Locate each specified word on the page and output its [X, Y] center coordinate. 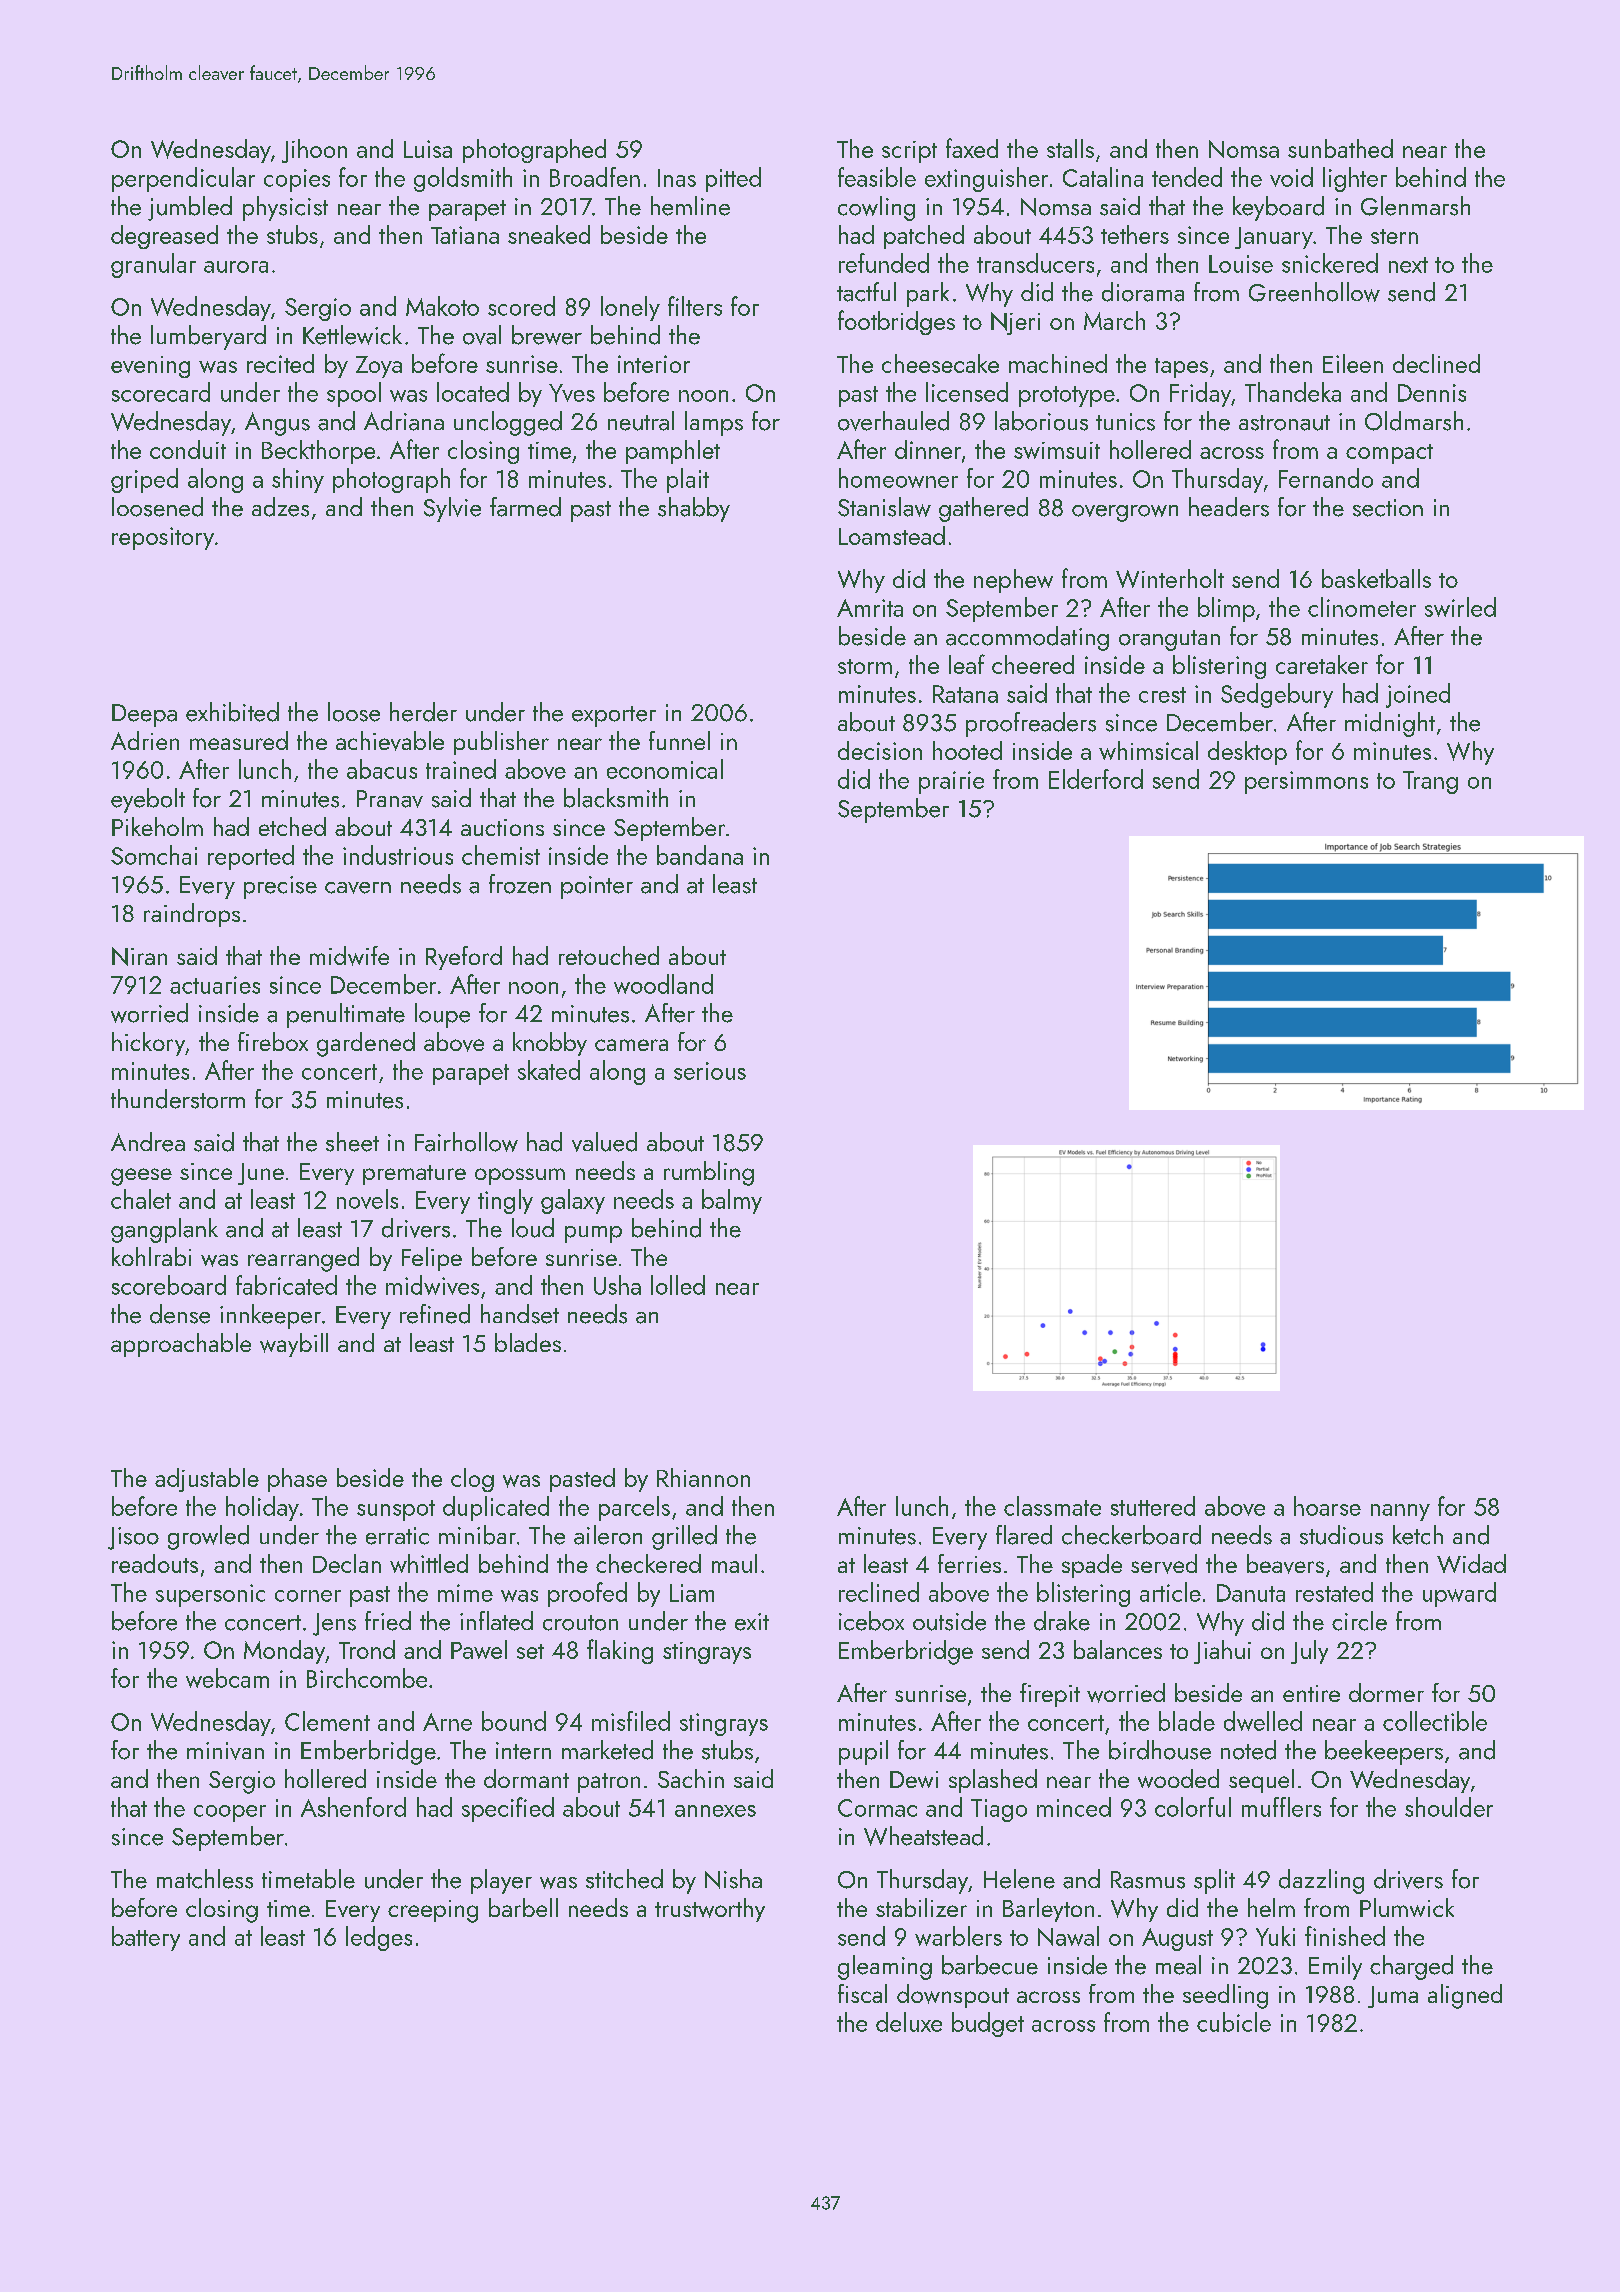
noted [1248, 1750]
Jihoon [314, 151]
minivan [225, 1751]
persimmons [1306, 782]
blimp [1226, 609]
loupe [442, 1015]
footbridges [896, 322]
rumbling [709, 1173]
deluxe [909, 2022]
